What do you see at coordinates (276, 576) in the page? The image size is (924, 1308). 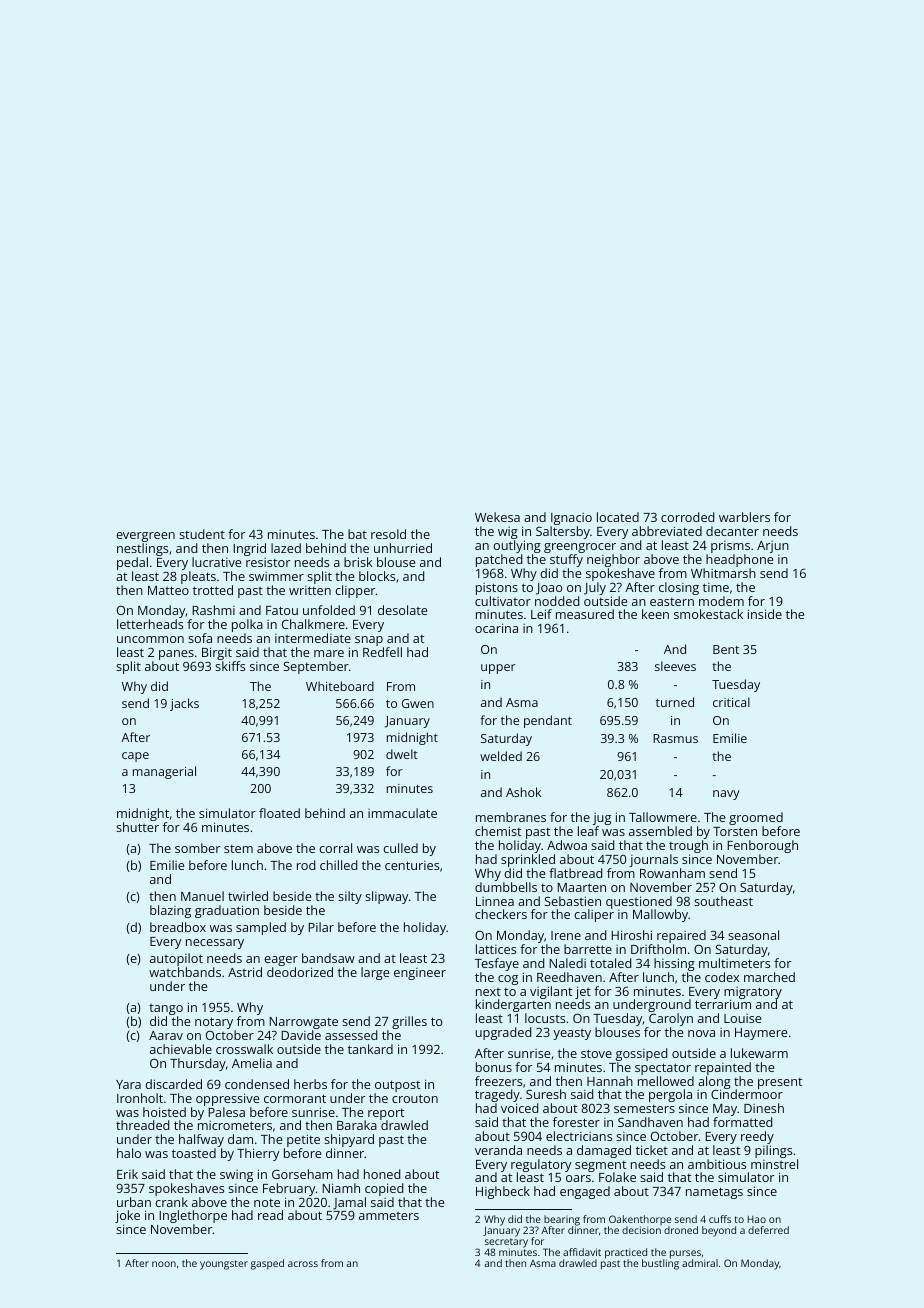 I see `swimmer` at bounding box center [276, 576].
